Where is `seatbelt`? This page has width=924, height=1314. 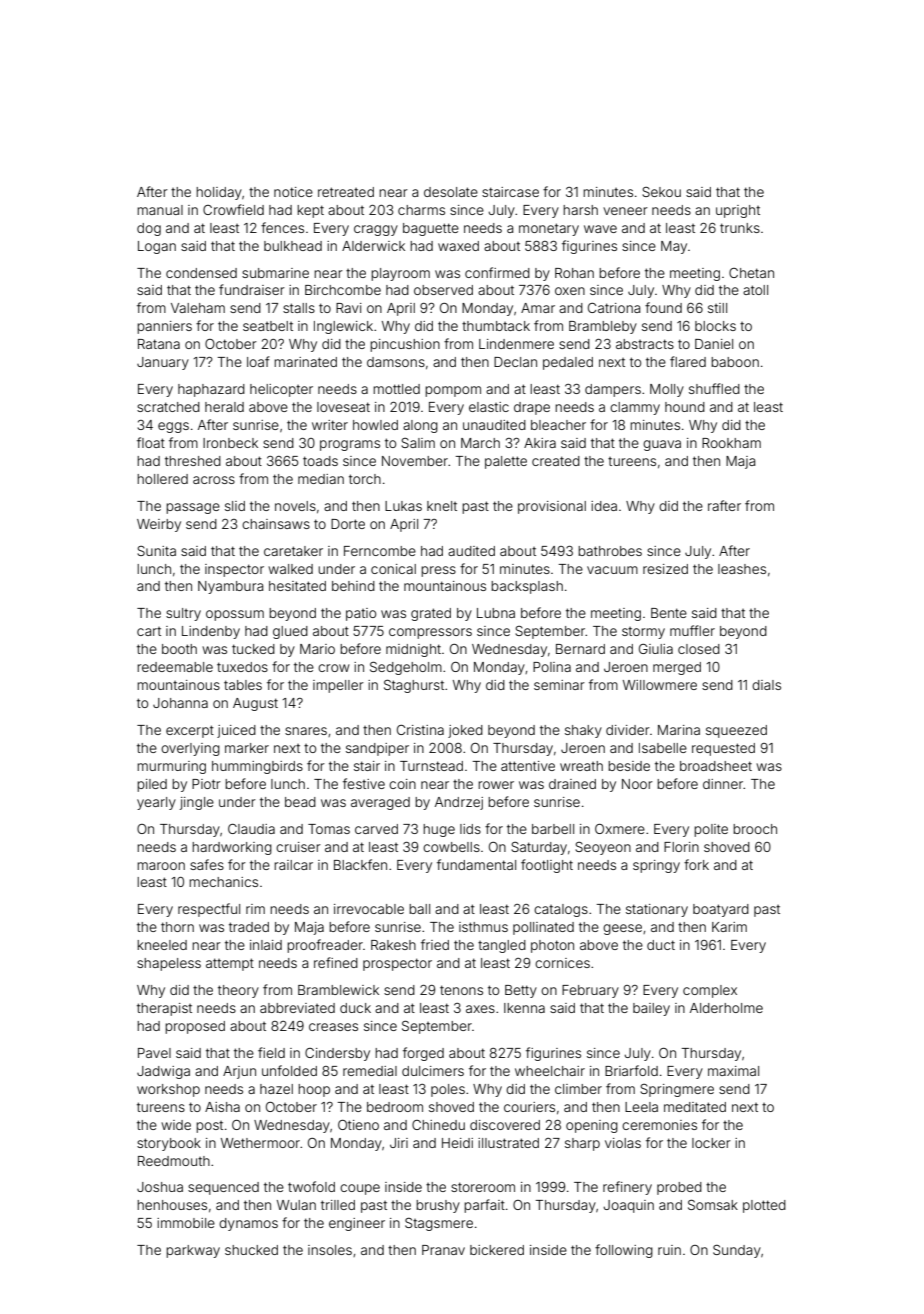 seatbelt is located at coordinates (268, 326).
